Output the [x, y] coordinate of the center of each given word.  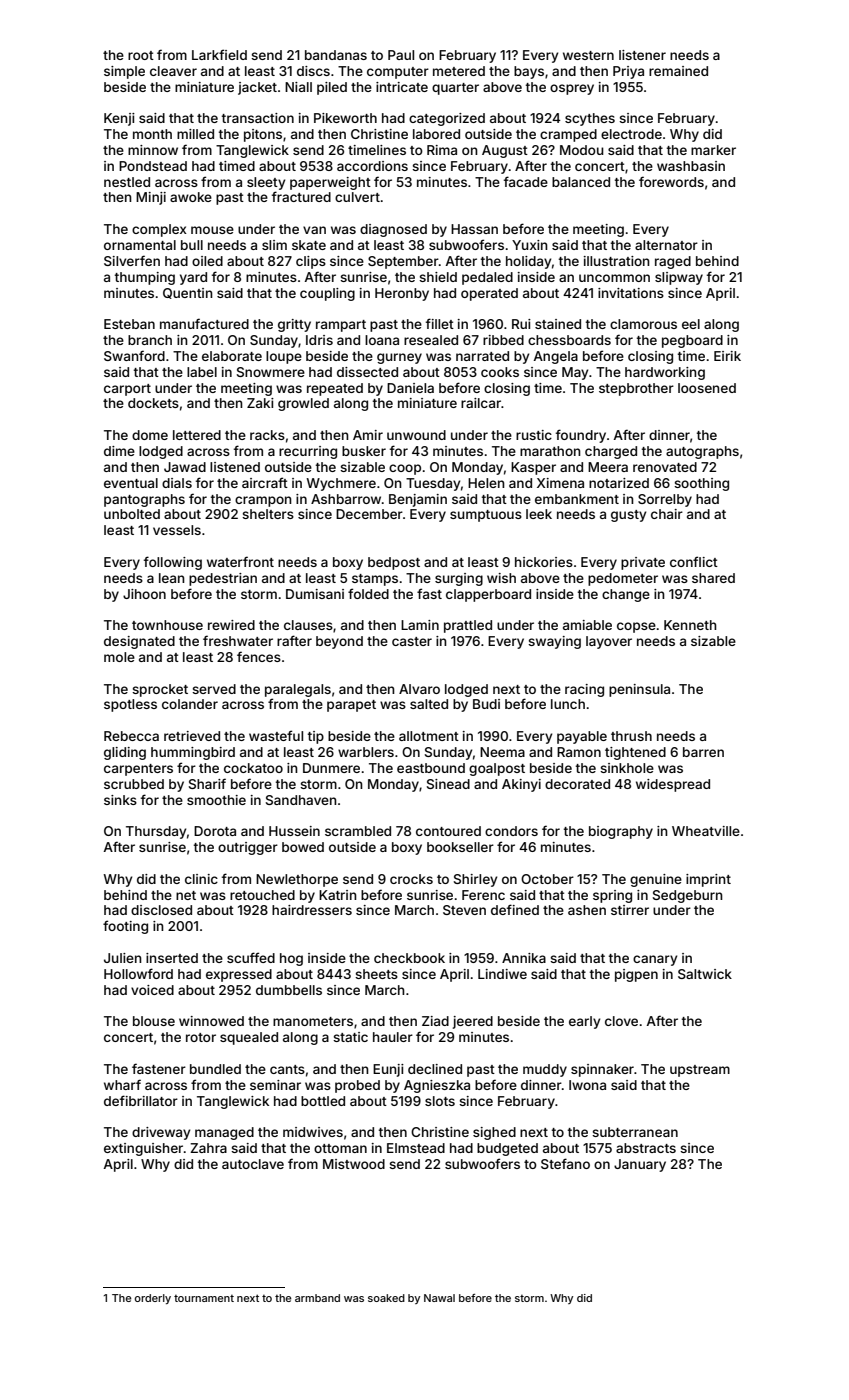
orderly [153, 1299]
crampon [263, 501]
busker [364, 451]
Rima [442, 150]
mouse [212, 230]
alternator [666, 245]
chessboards [569, 340]
